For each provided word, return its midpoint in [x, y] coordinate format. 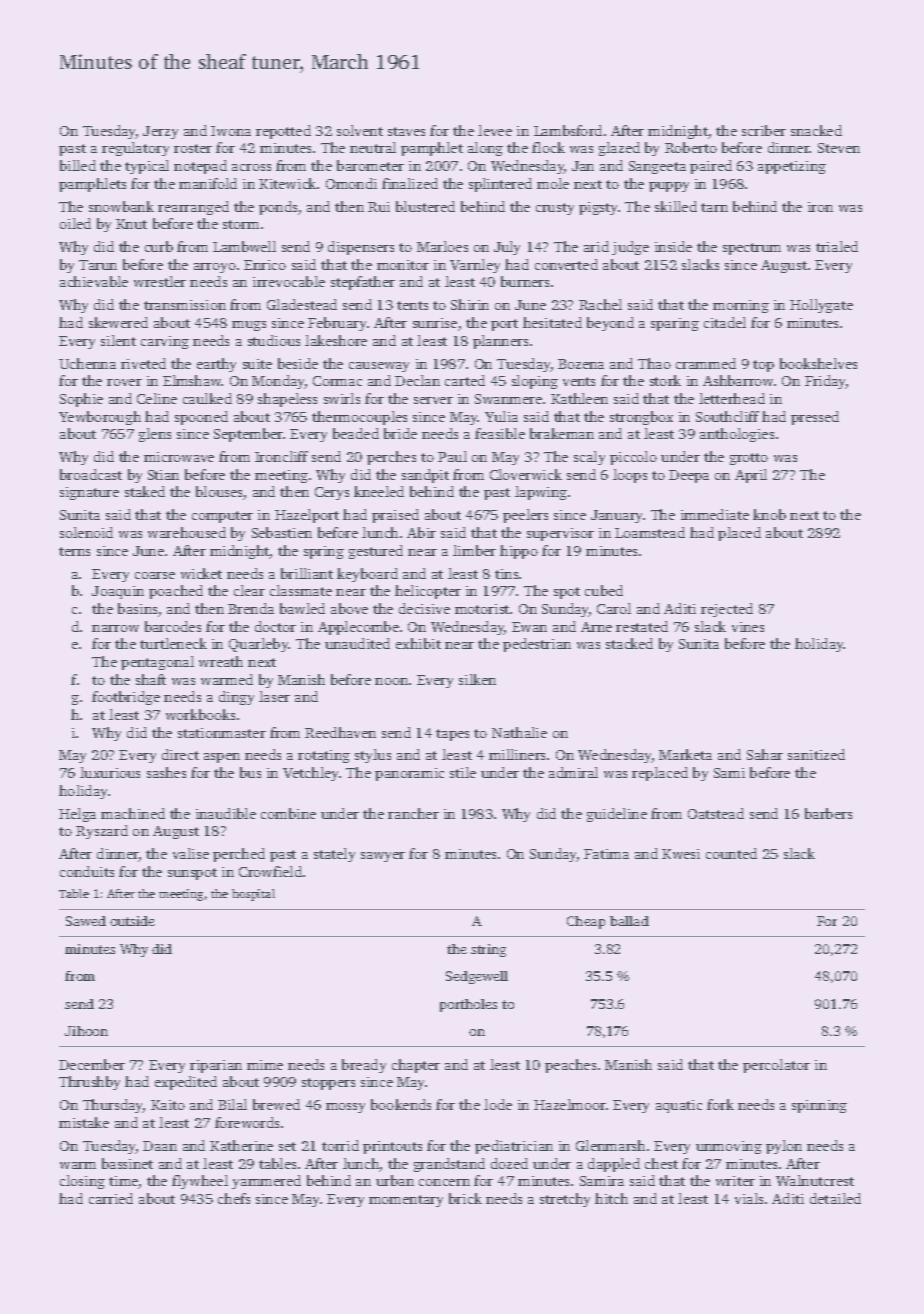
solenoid [86, 532]
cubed [604, 590]
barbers [828, 813]
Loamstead [650, 532]
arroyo [215, 268]
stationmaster [222, 733]
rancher [413, 813]
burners [525, 281]
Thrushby [89, 1083]
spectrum [752, 249]
